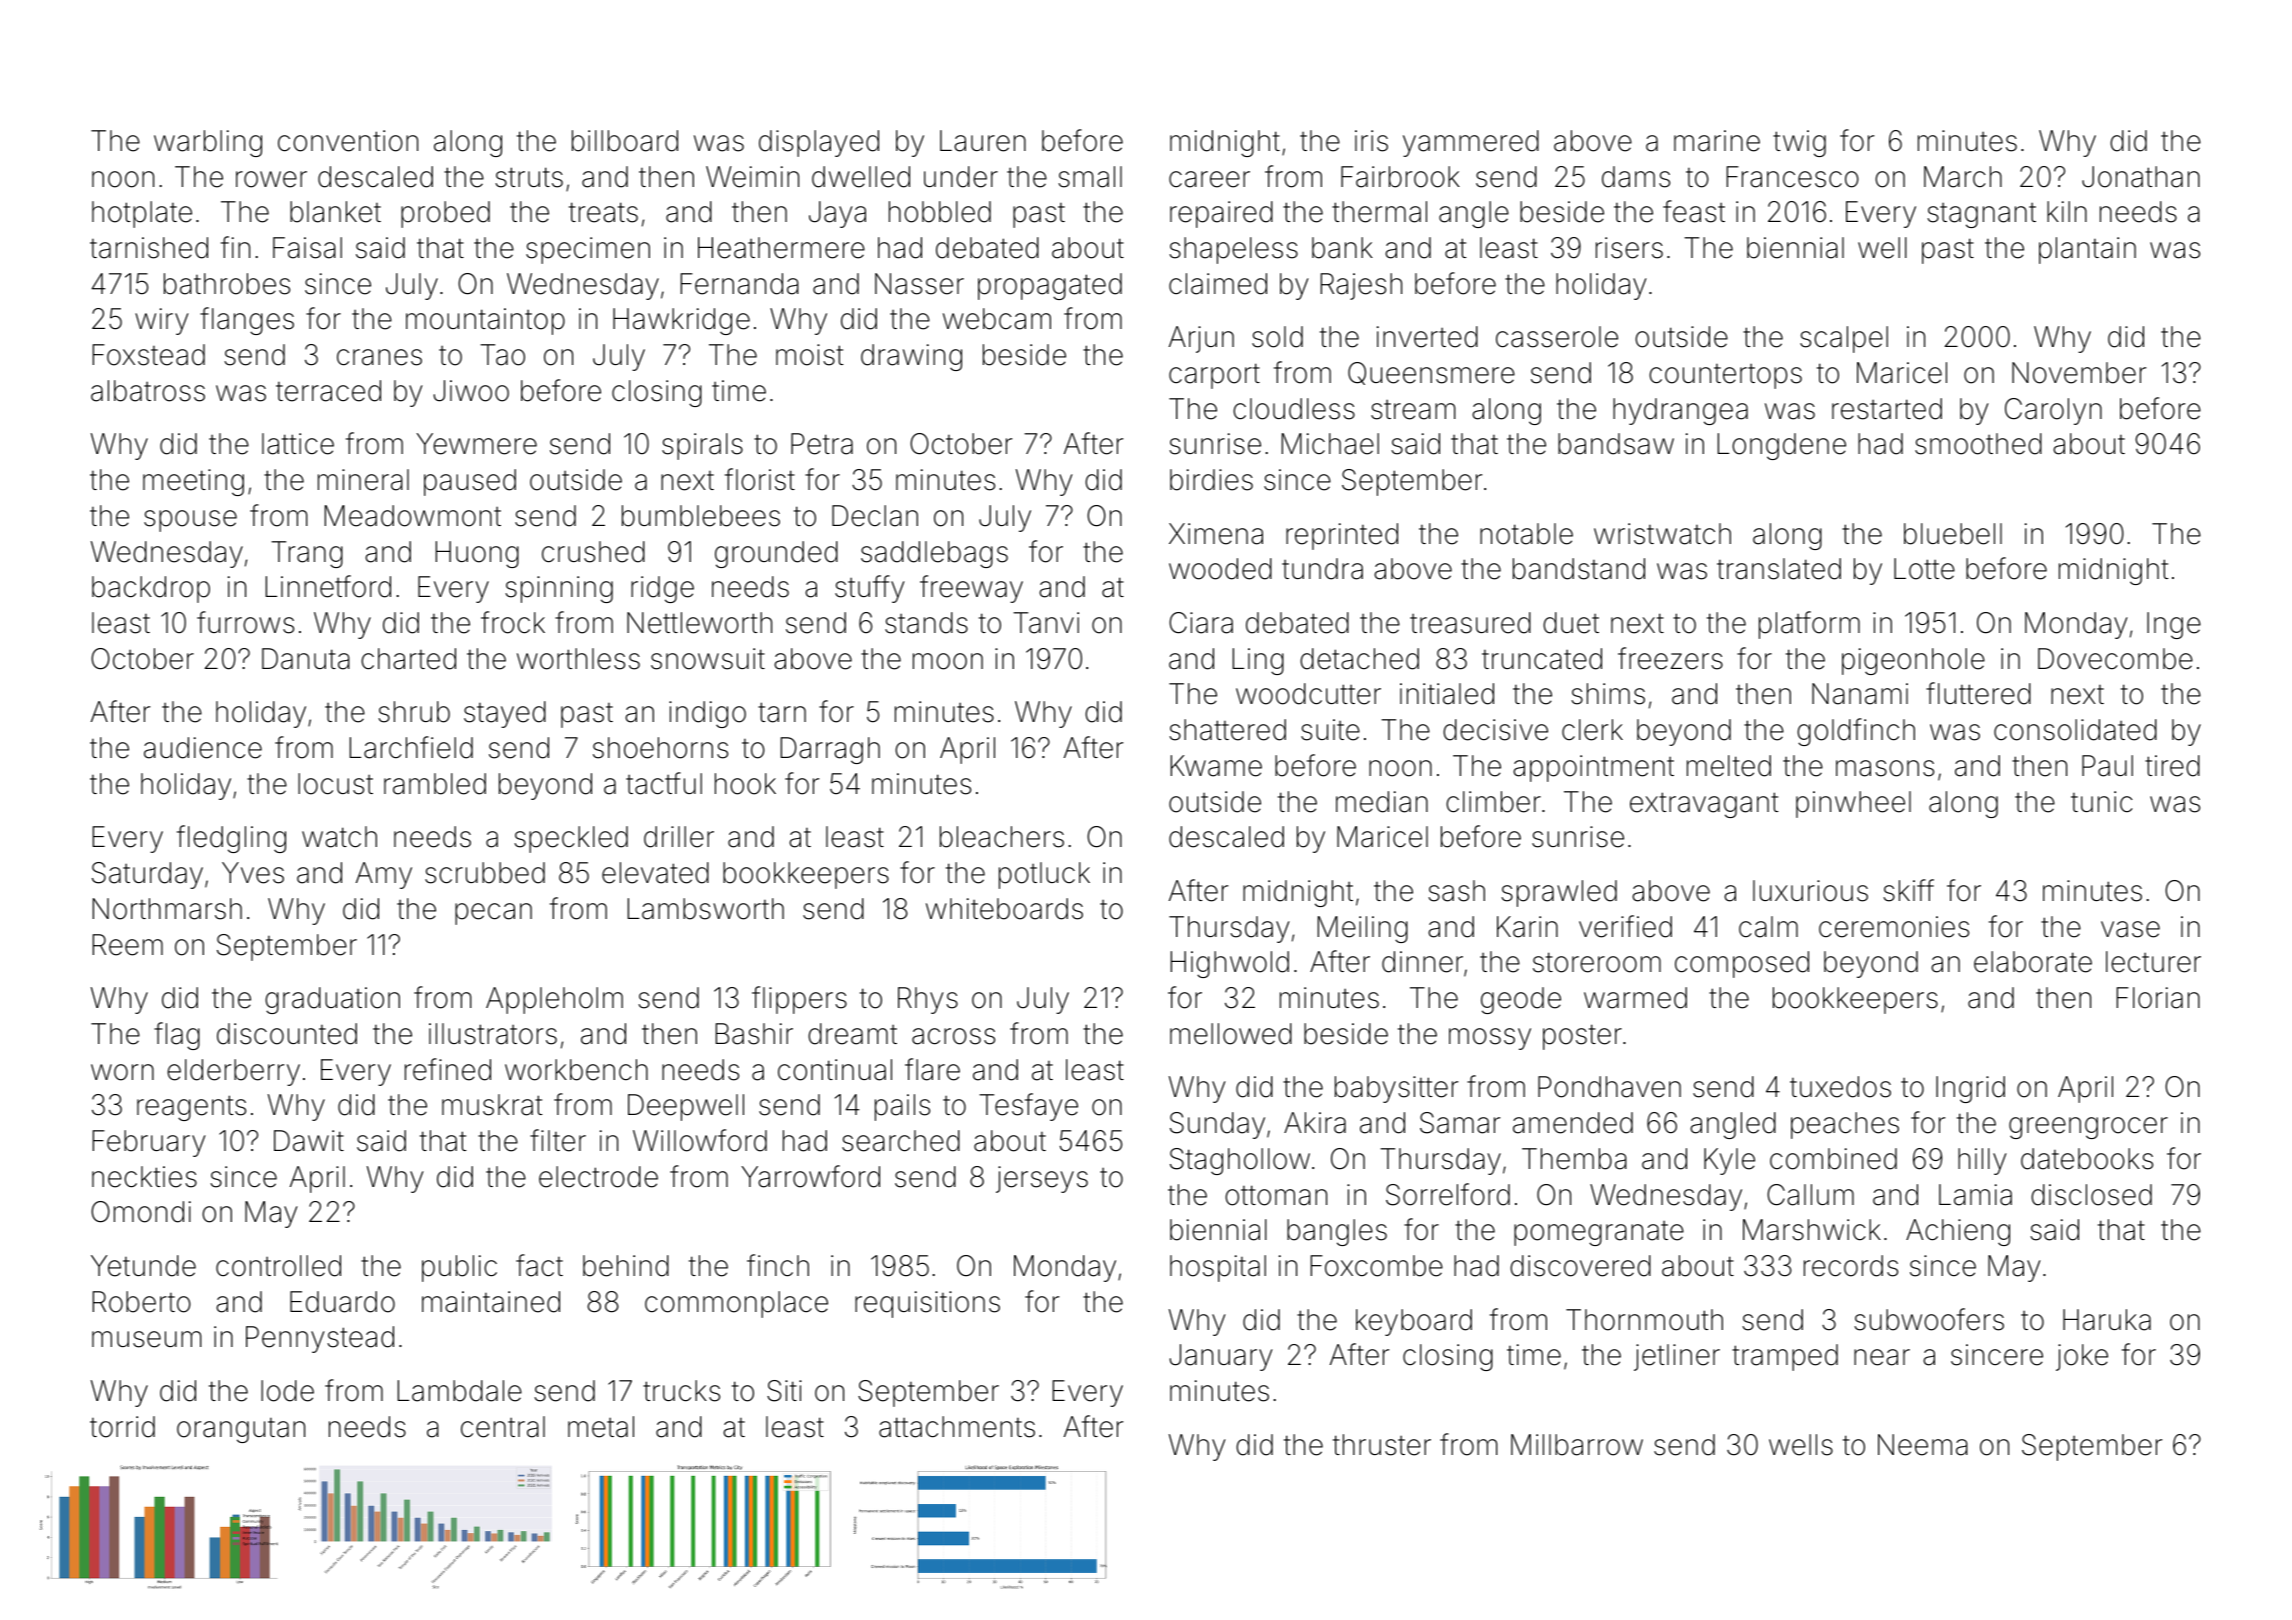 This screenshot has width=2292, height=1620. What do you see at coordinates (700, 1140) in the screenshot?
I see `Willowford` at bounding box center [700, 1140].
